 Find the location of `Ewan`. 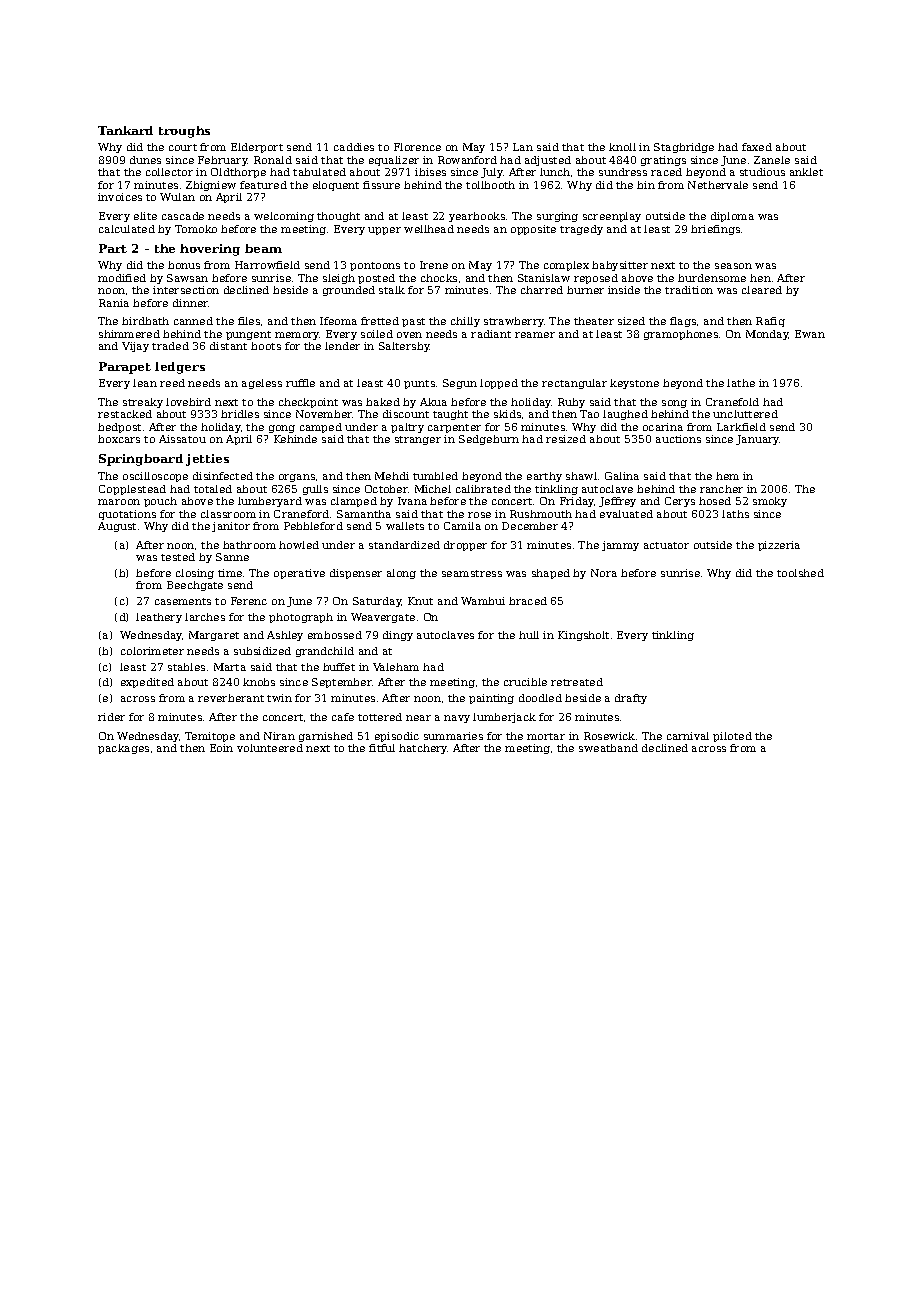

Ewan is located at coordinates (810, 334).
